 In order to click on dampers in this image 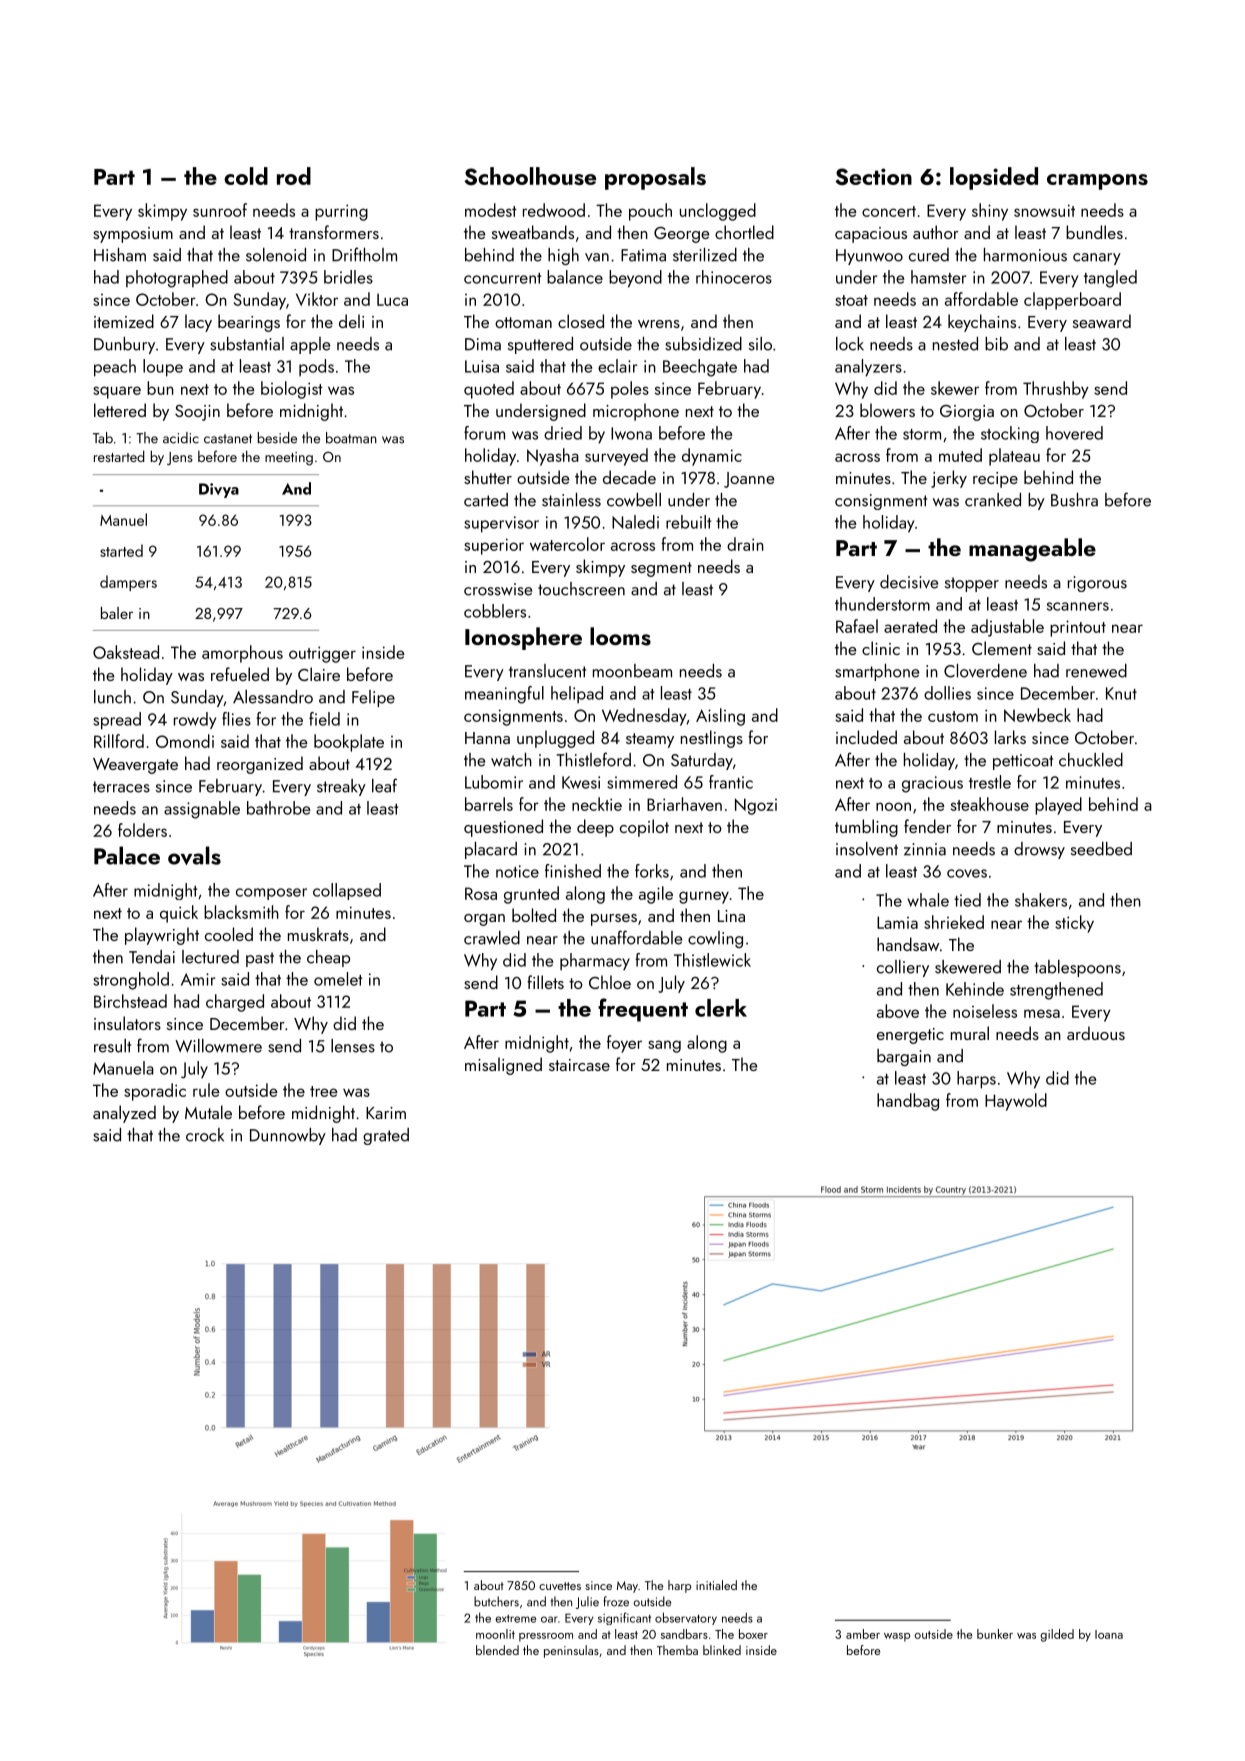, I will do `click(128, 583)`.
